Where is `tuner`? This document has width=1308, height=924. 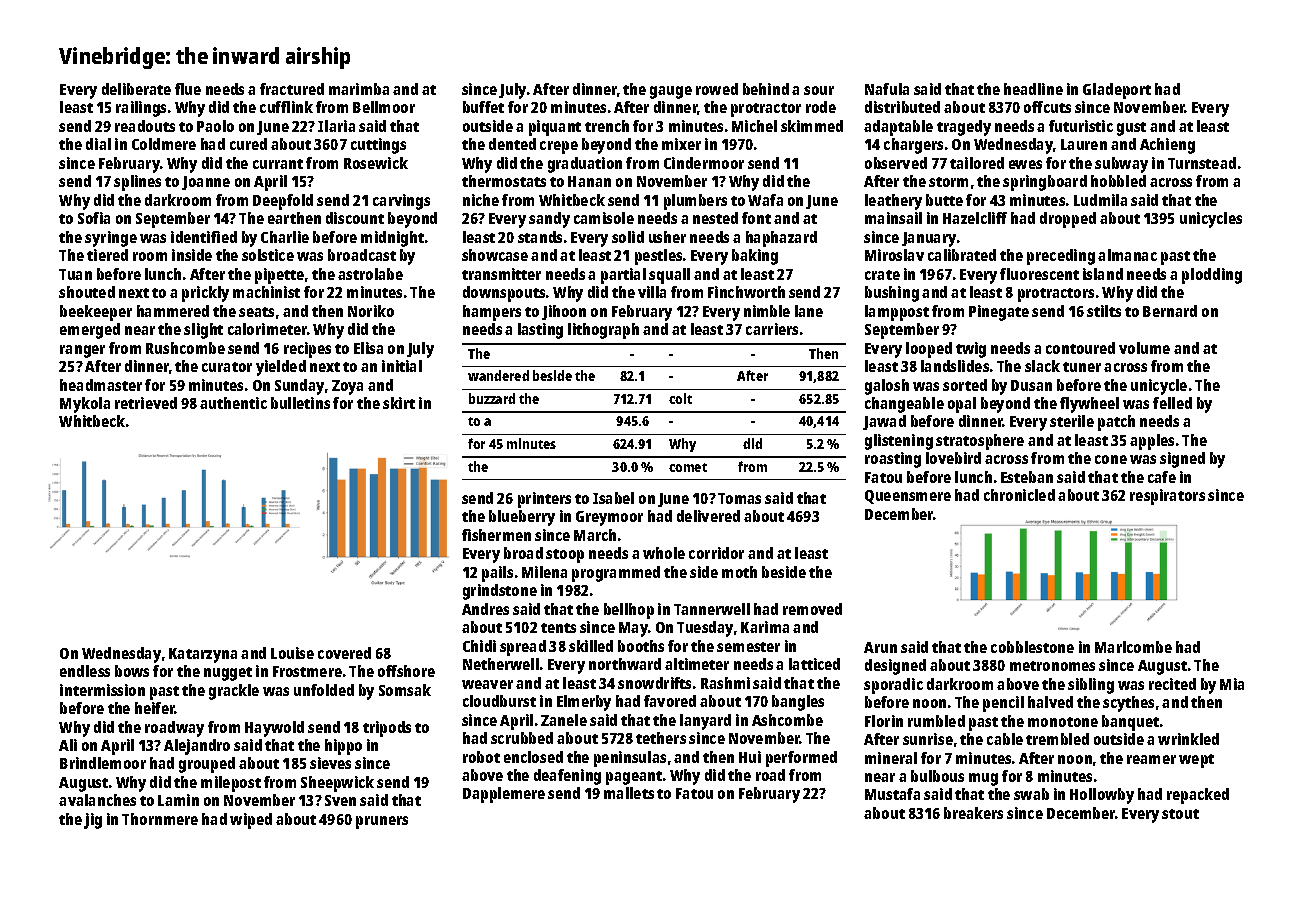
tuner is located at coordinates (1082, 367).
